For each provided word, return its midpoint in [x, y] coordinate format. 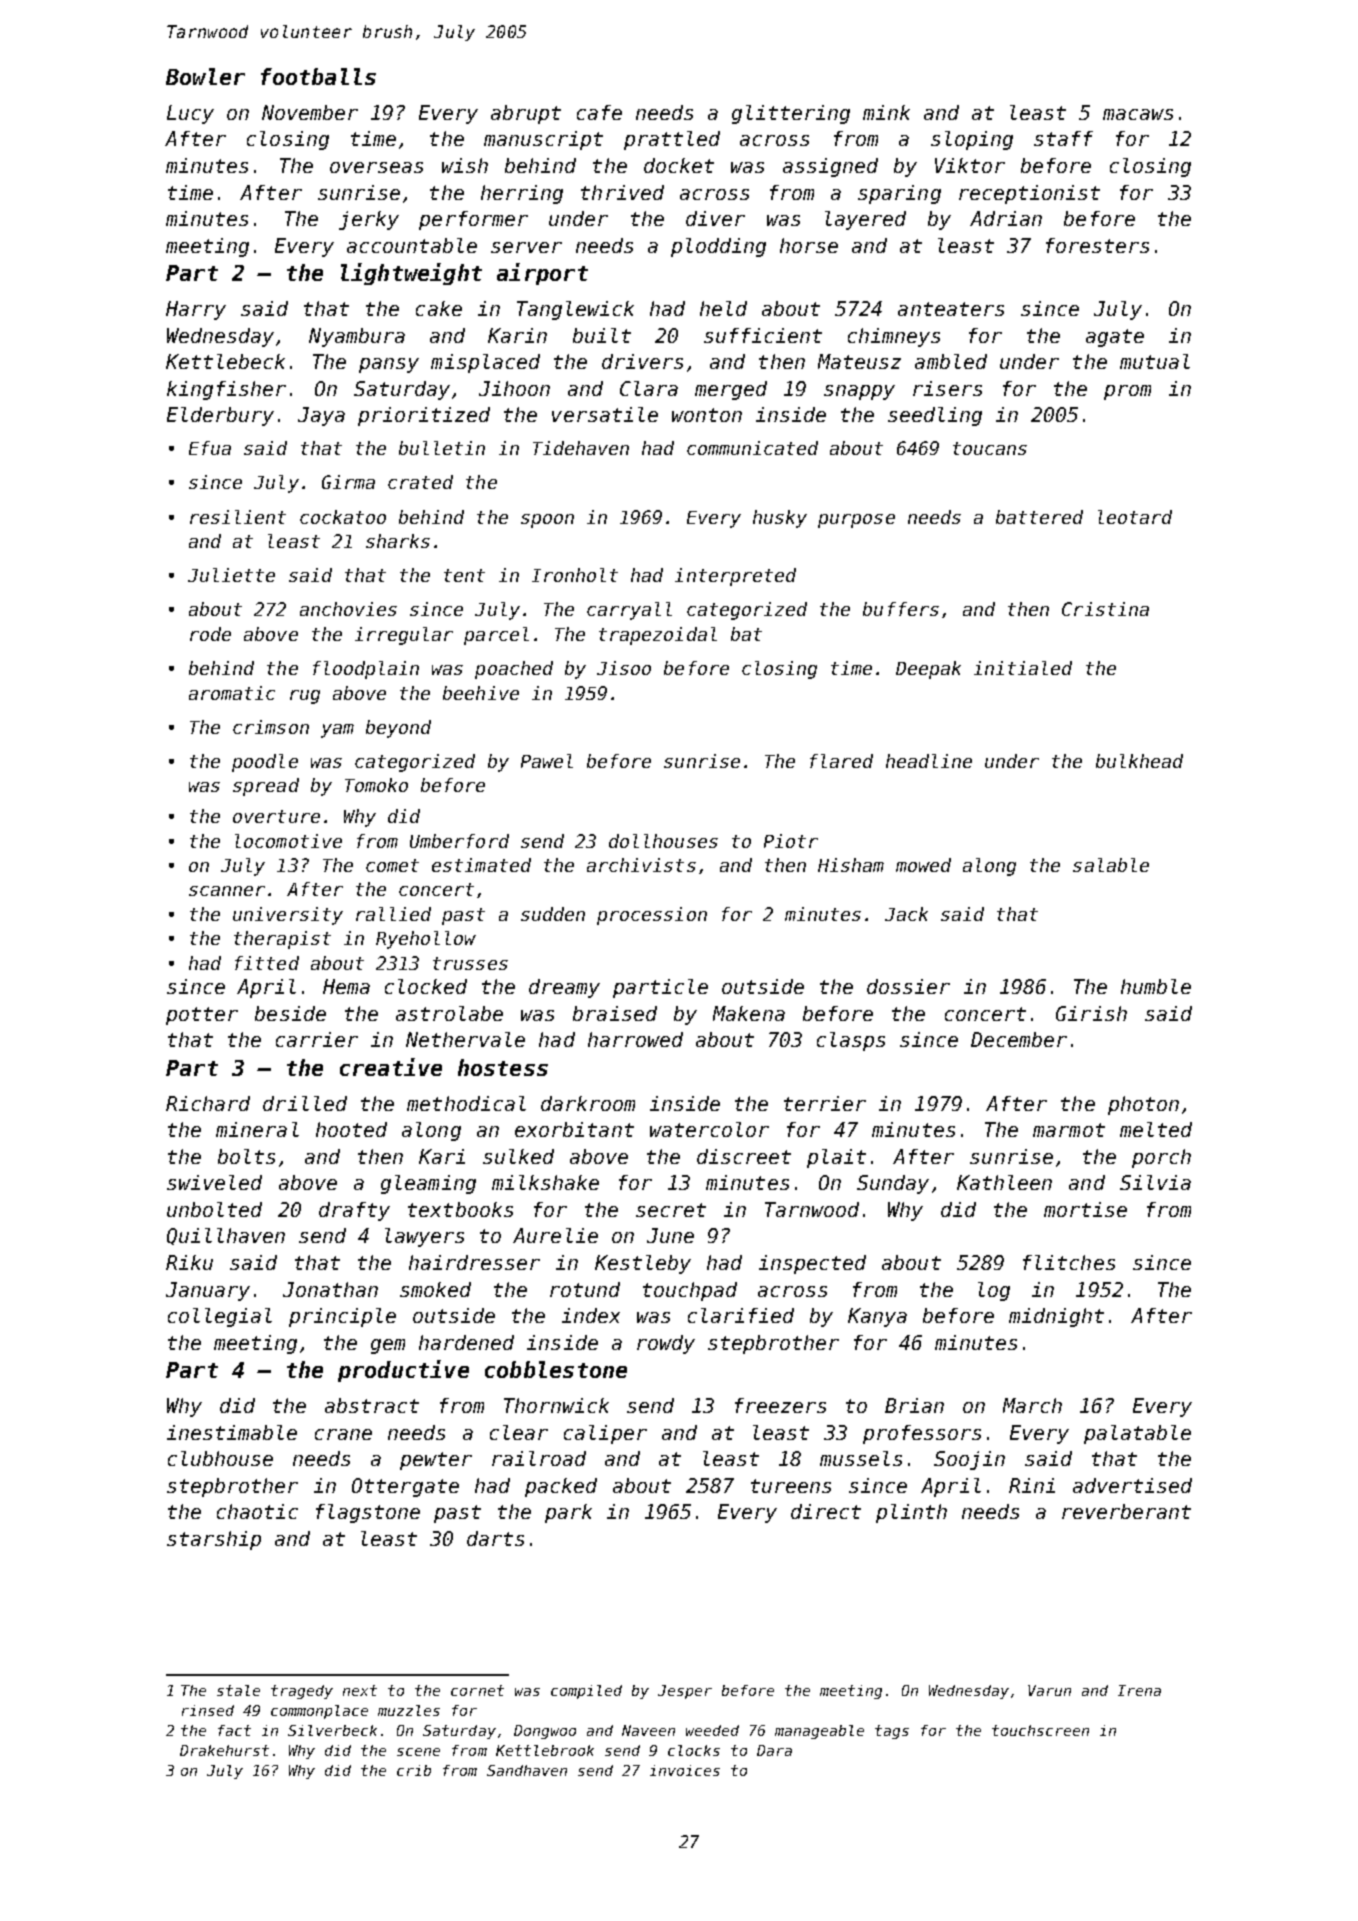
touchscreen [1040, 1730]
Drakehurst [224, 1750]
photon [1143, 1105]
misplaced [485, 363]
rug [305, 697]
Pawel [547, 761]
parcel [496, 636]
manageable [819, 1732]
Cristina [1105, 609]
